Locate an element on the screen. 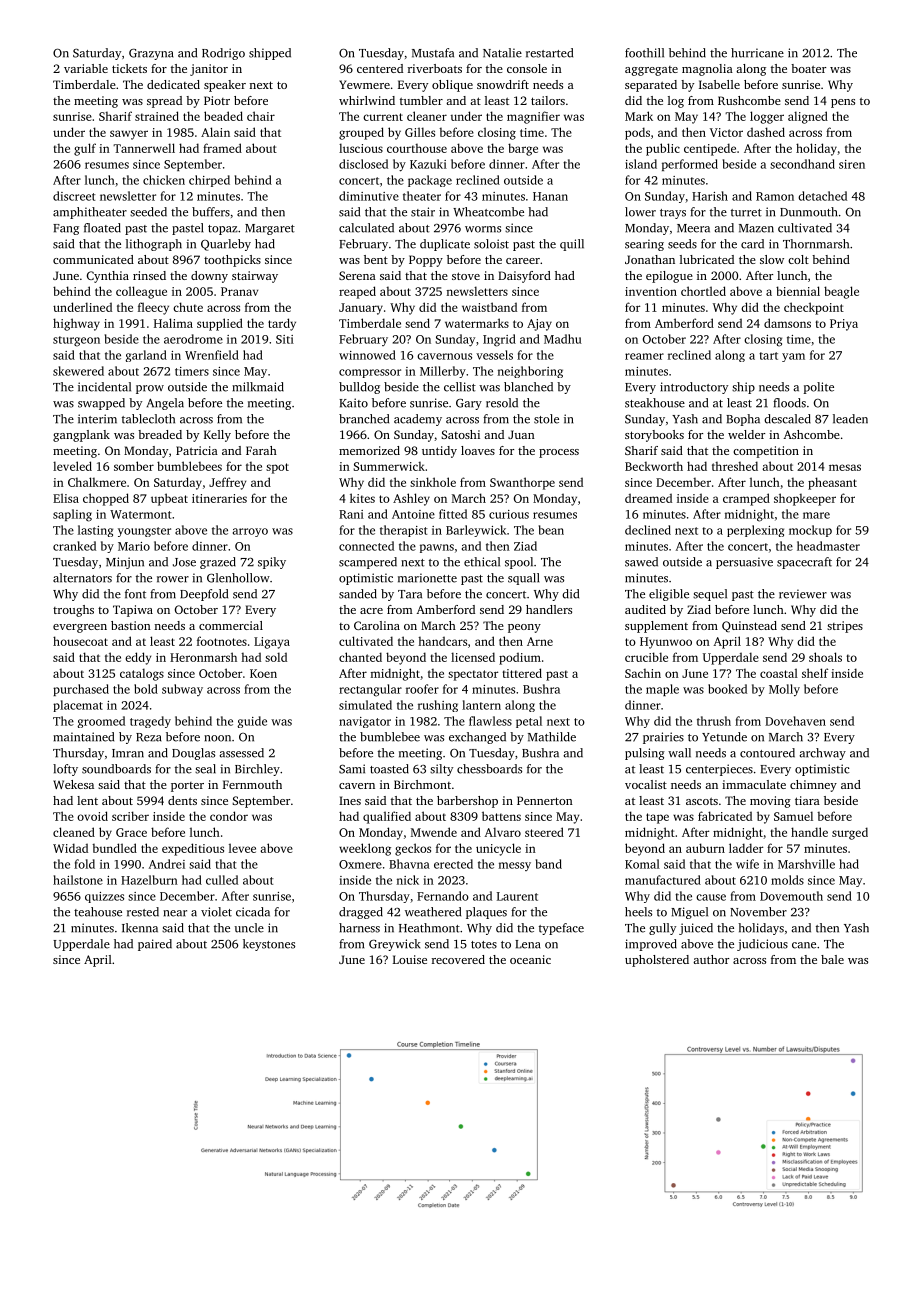 The height and width of the screenshot is (1308, 924). eligible is located at coordinates (669, 595).
